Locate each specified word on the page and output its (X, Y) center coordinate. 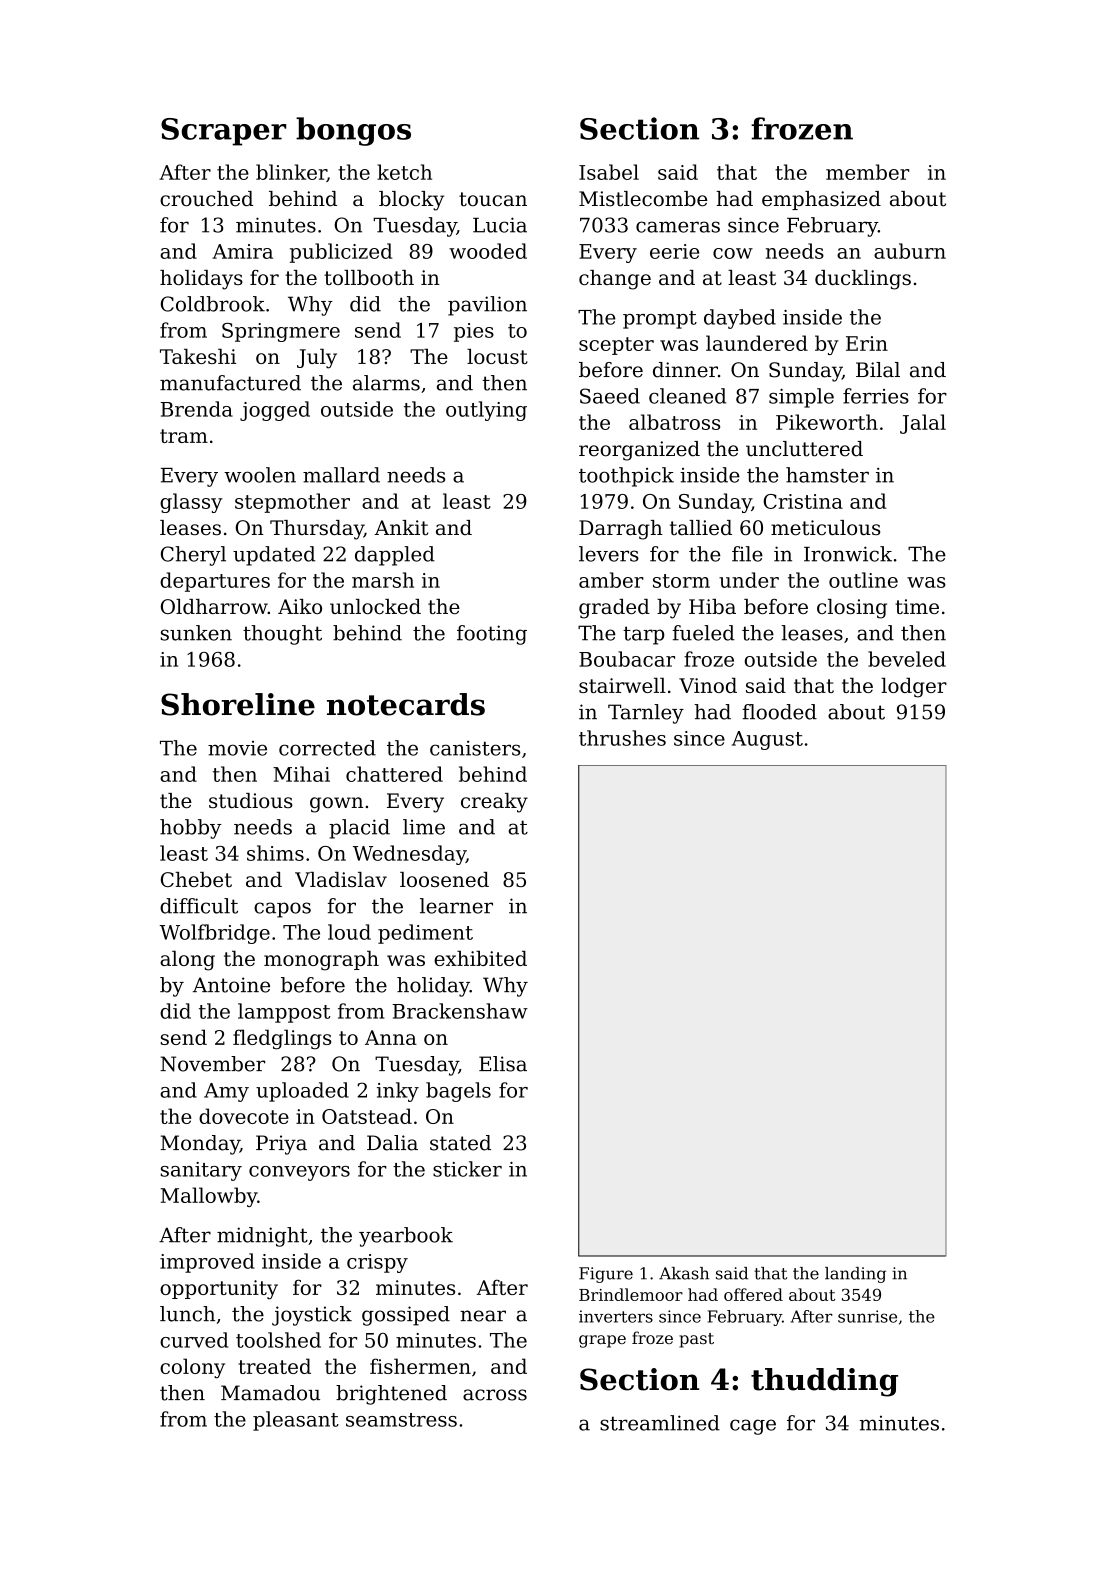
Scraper (223, 132)
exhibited (480, 958)
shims (275, 853)
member (867, 172)
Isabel (609, 172)
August (767, 740)
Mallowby (208, 1197)
